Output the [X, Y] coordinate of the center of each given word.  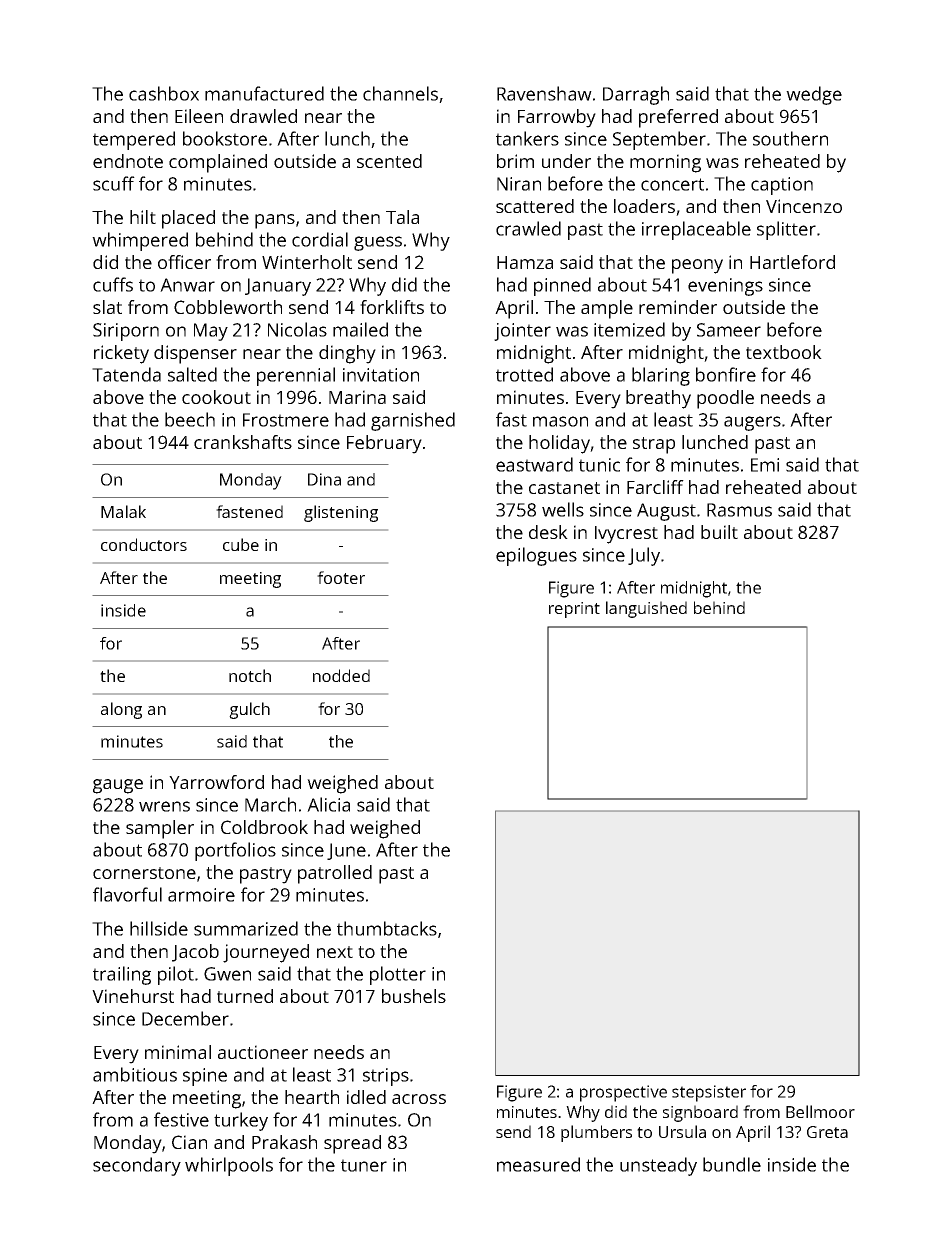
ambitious [135, 1074]
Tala [402, 217]
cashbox [164, 93]
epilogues [536, 556]
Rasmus [739, 510]
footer [341, 577]
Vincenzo [804, 206]
